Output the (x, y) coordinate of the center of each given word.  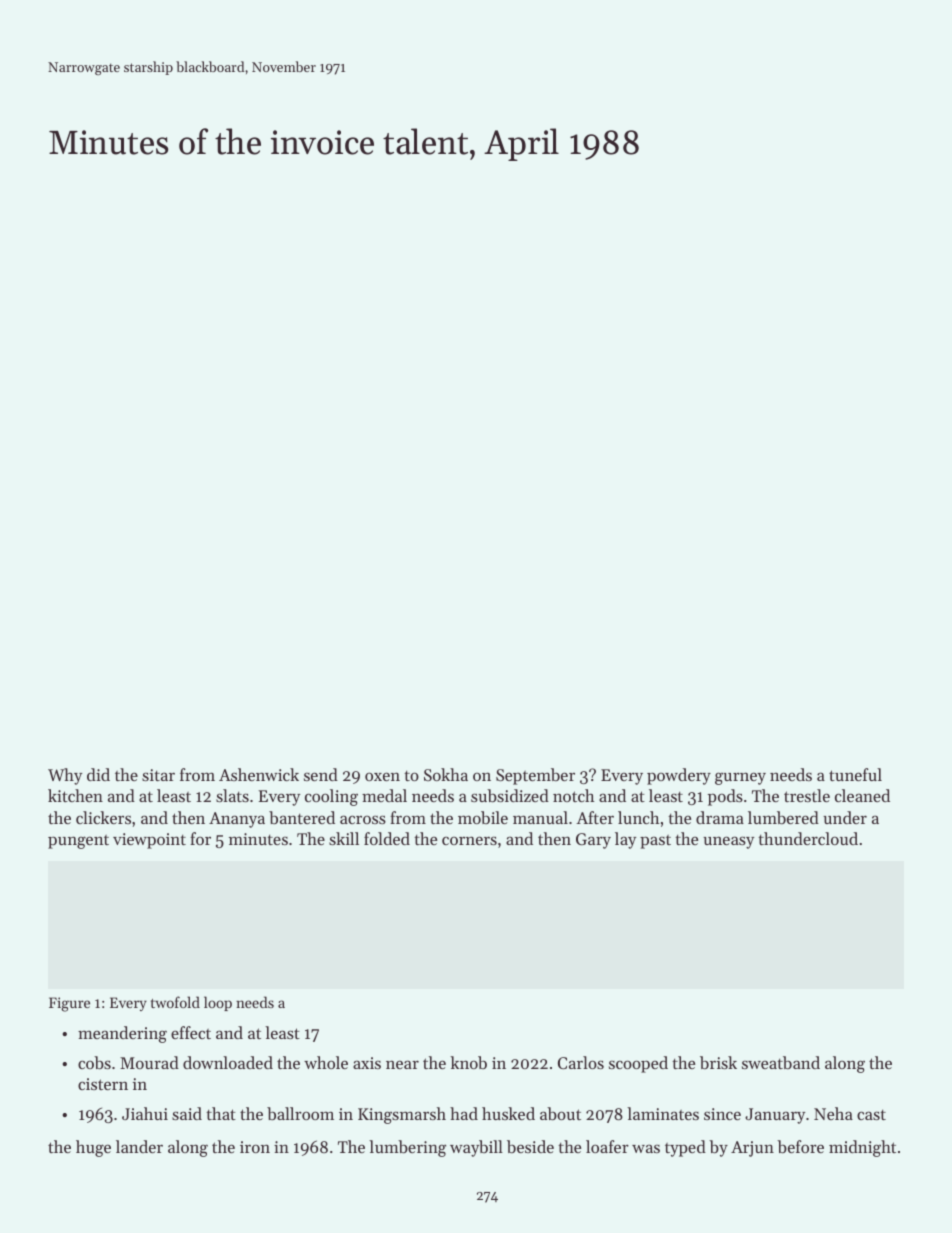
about (560, 1113)
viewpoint (149, 841)
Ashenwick (259, 774)
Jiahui (145, 1113)
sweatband (781, 1062)
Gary (593, 841)
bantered (302, 817)
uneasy (728, 842)
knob (468, 1062)
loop (218, 1003)
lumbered (783, 817)
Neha (833, 1113)
